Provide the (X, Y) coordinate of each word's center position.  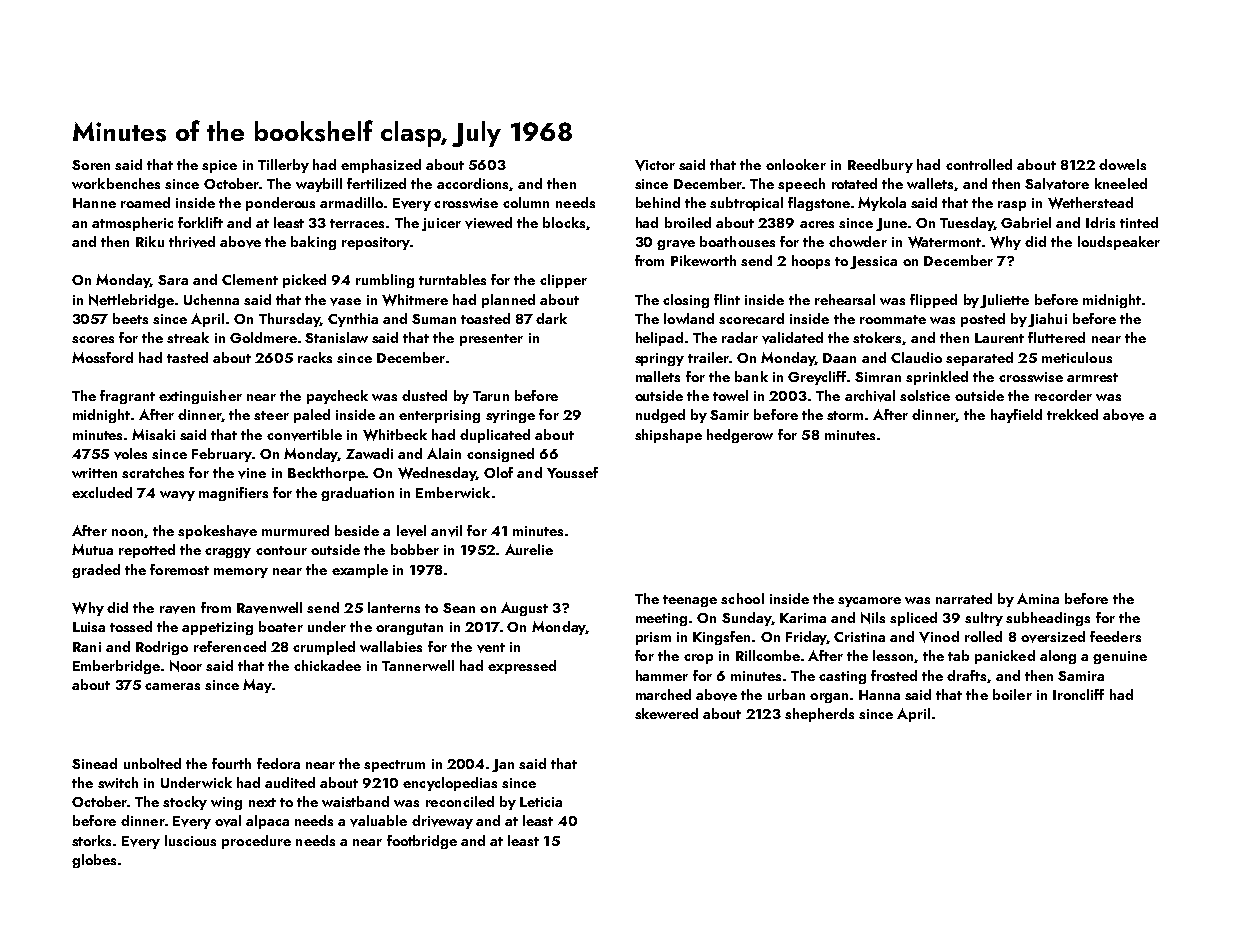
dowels (1122, 164)
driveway (442, 822)
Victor (655, 165)
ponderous (280, 204)
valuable (378, 821)
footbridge (422, 842)
